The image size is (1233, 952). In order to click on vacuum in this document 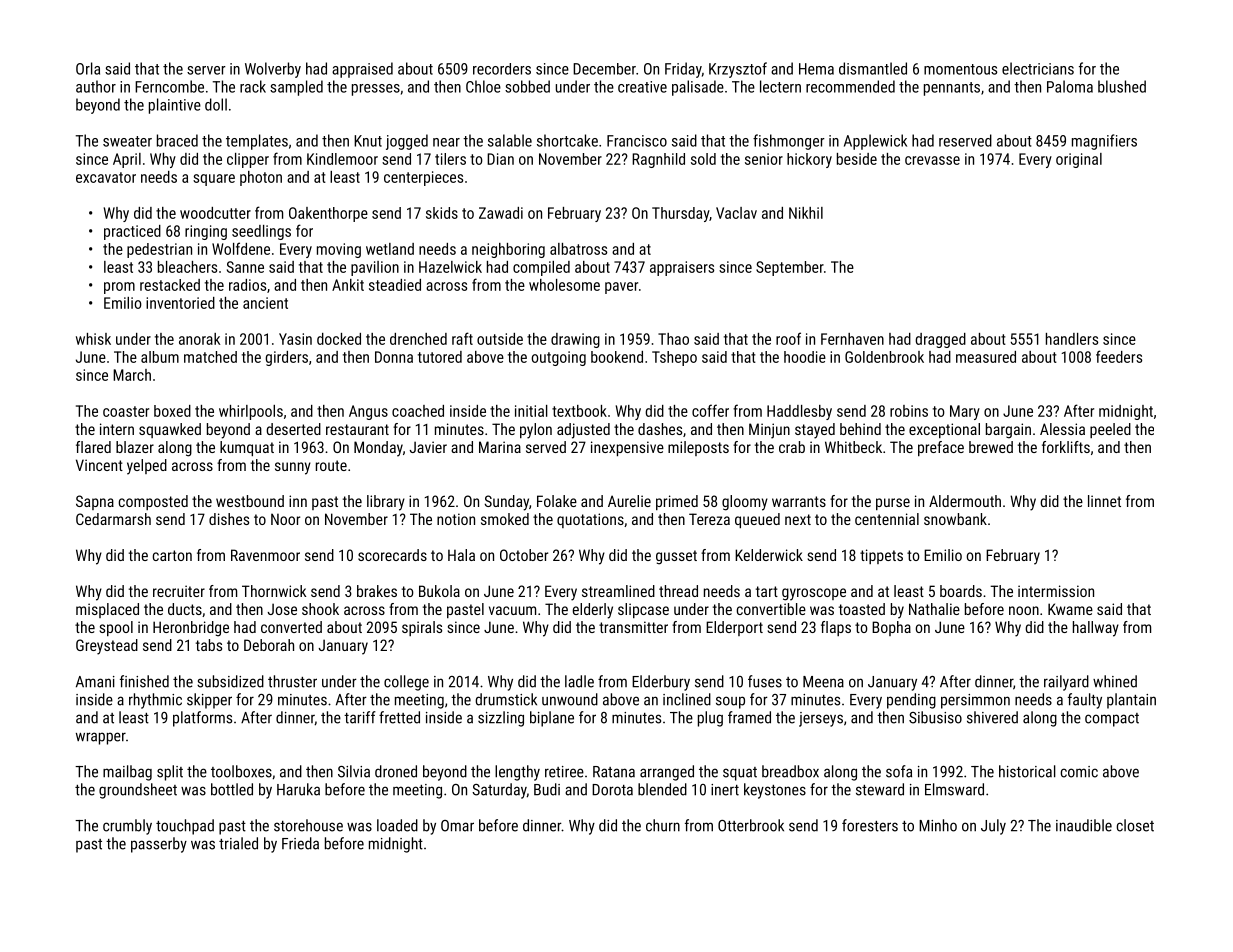, I will do `click(512, 610)`.
